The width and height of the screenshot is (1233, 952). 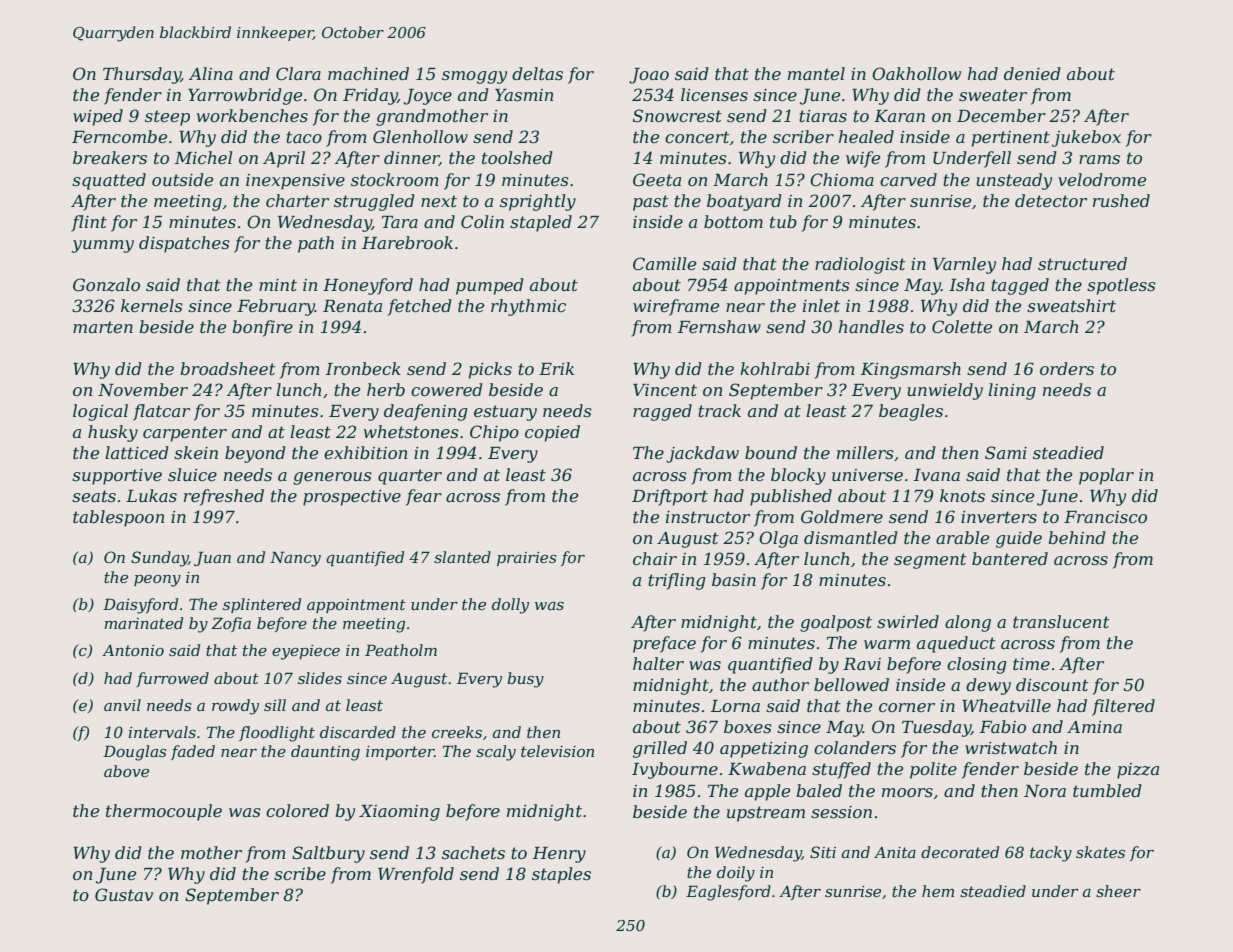 I want to click on estuary, so click(x=505, y=413).
